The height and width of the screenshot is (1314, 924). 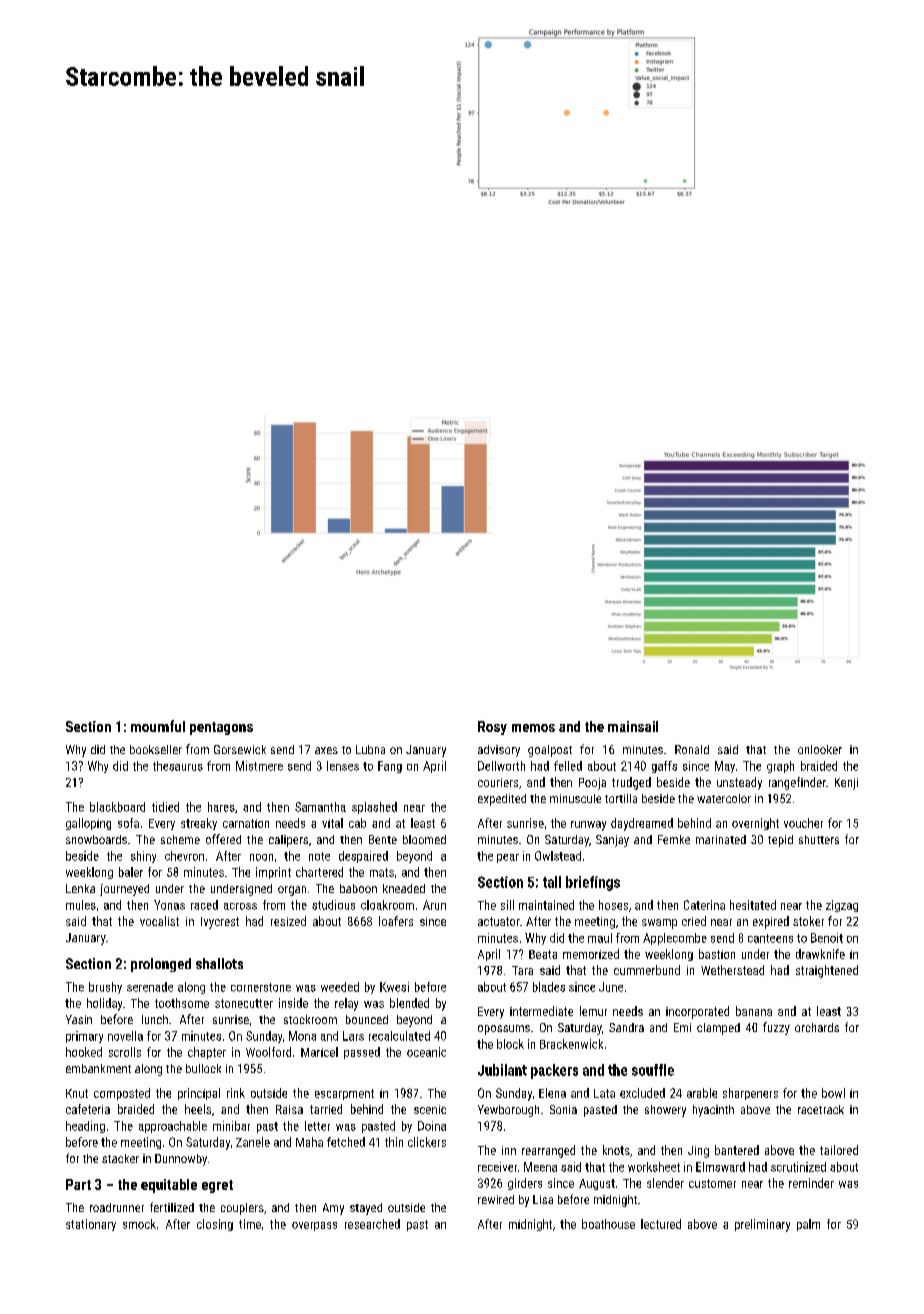 What do you see at coordinates (754, 1011) in the screenshot?
I see `banana` at bounding box center [754, 1011].
